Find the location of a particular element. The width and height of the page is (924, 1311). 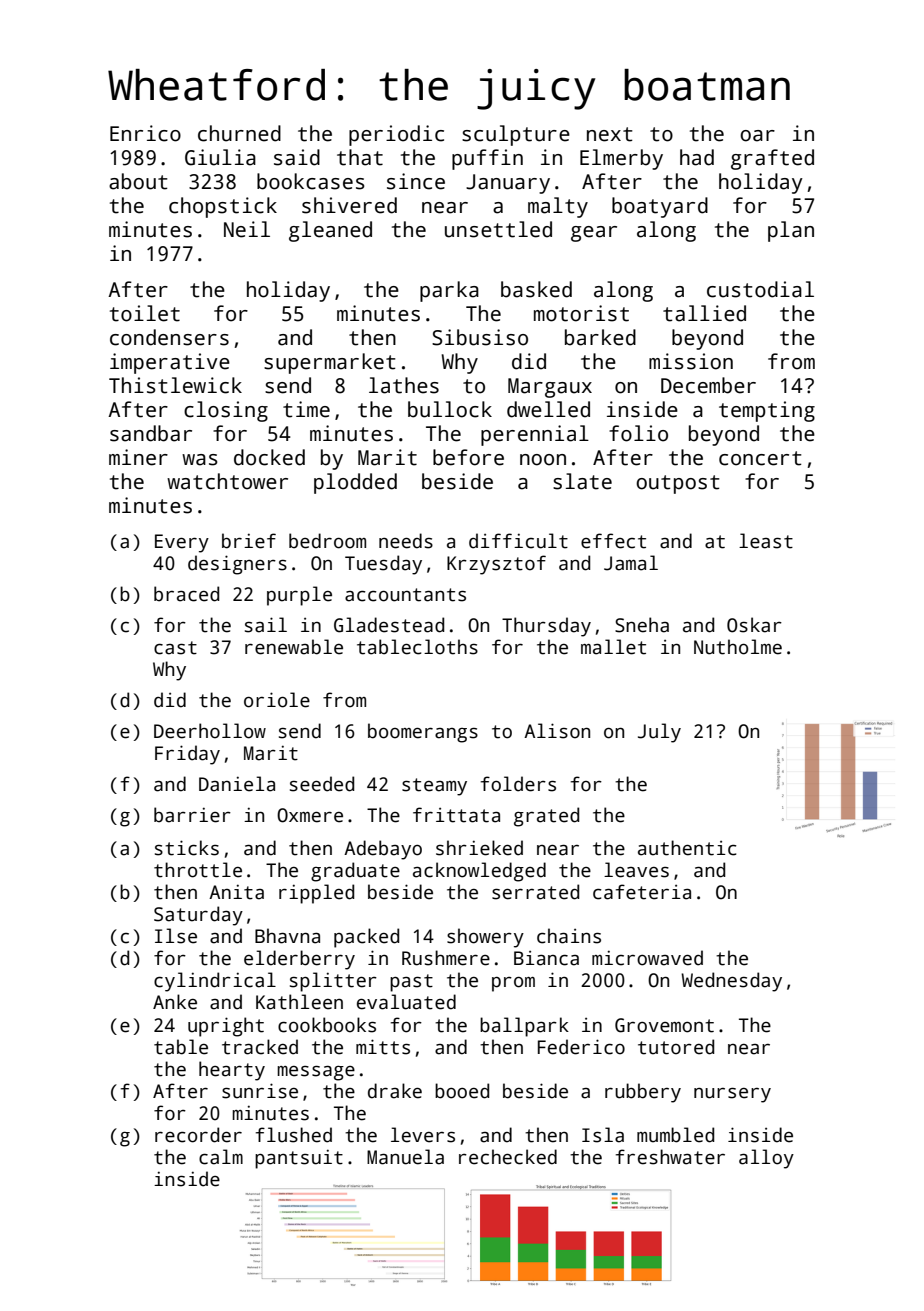

serrated is located at coordinates (535, 892).
